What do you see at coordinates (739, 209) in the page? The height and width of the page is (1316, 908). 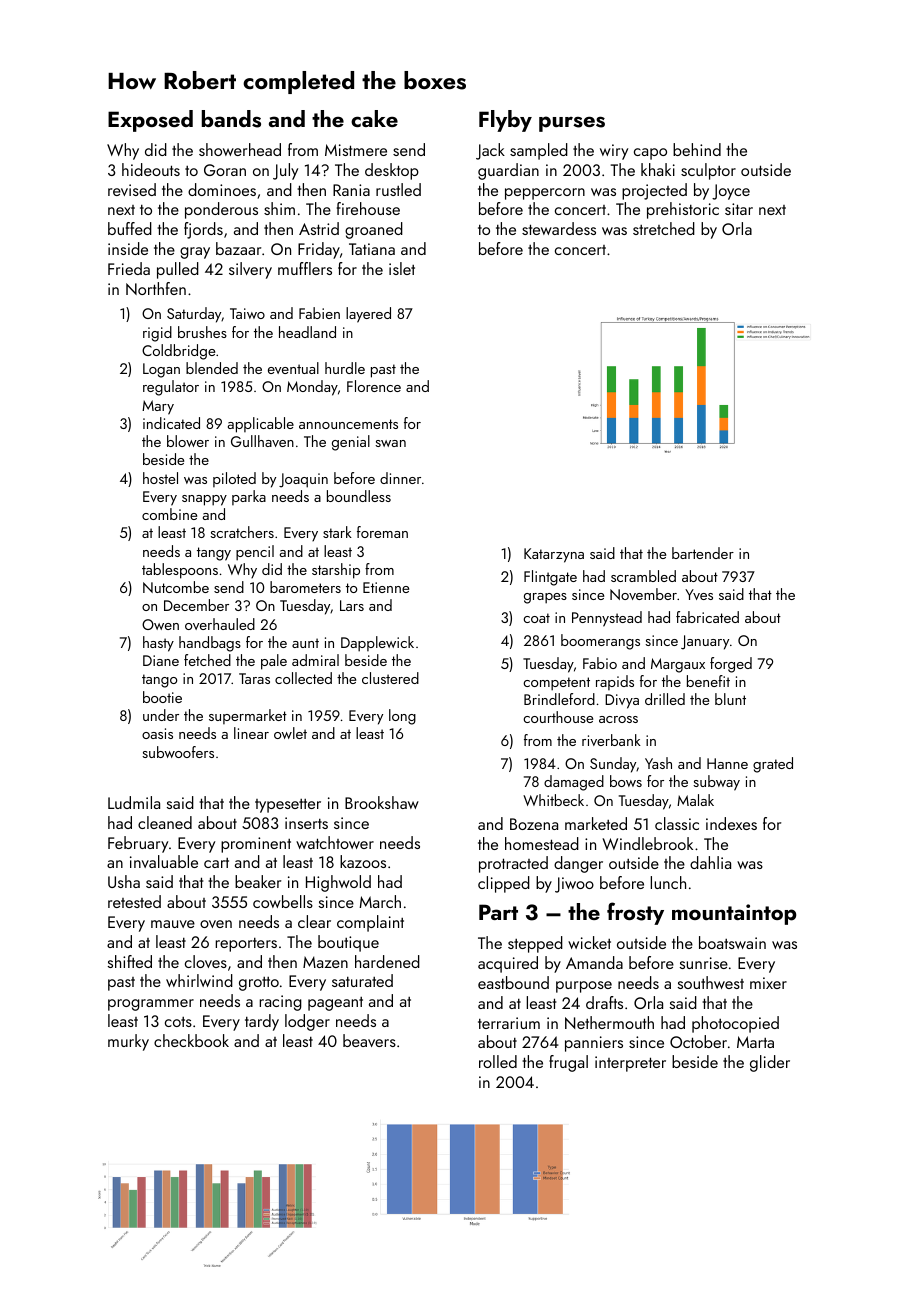 I see `sitar` at bounding box center [739, 209].
